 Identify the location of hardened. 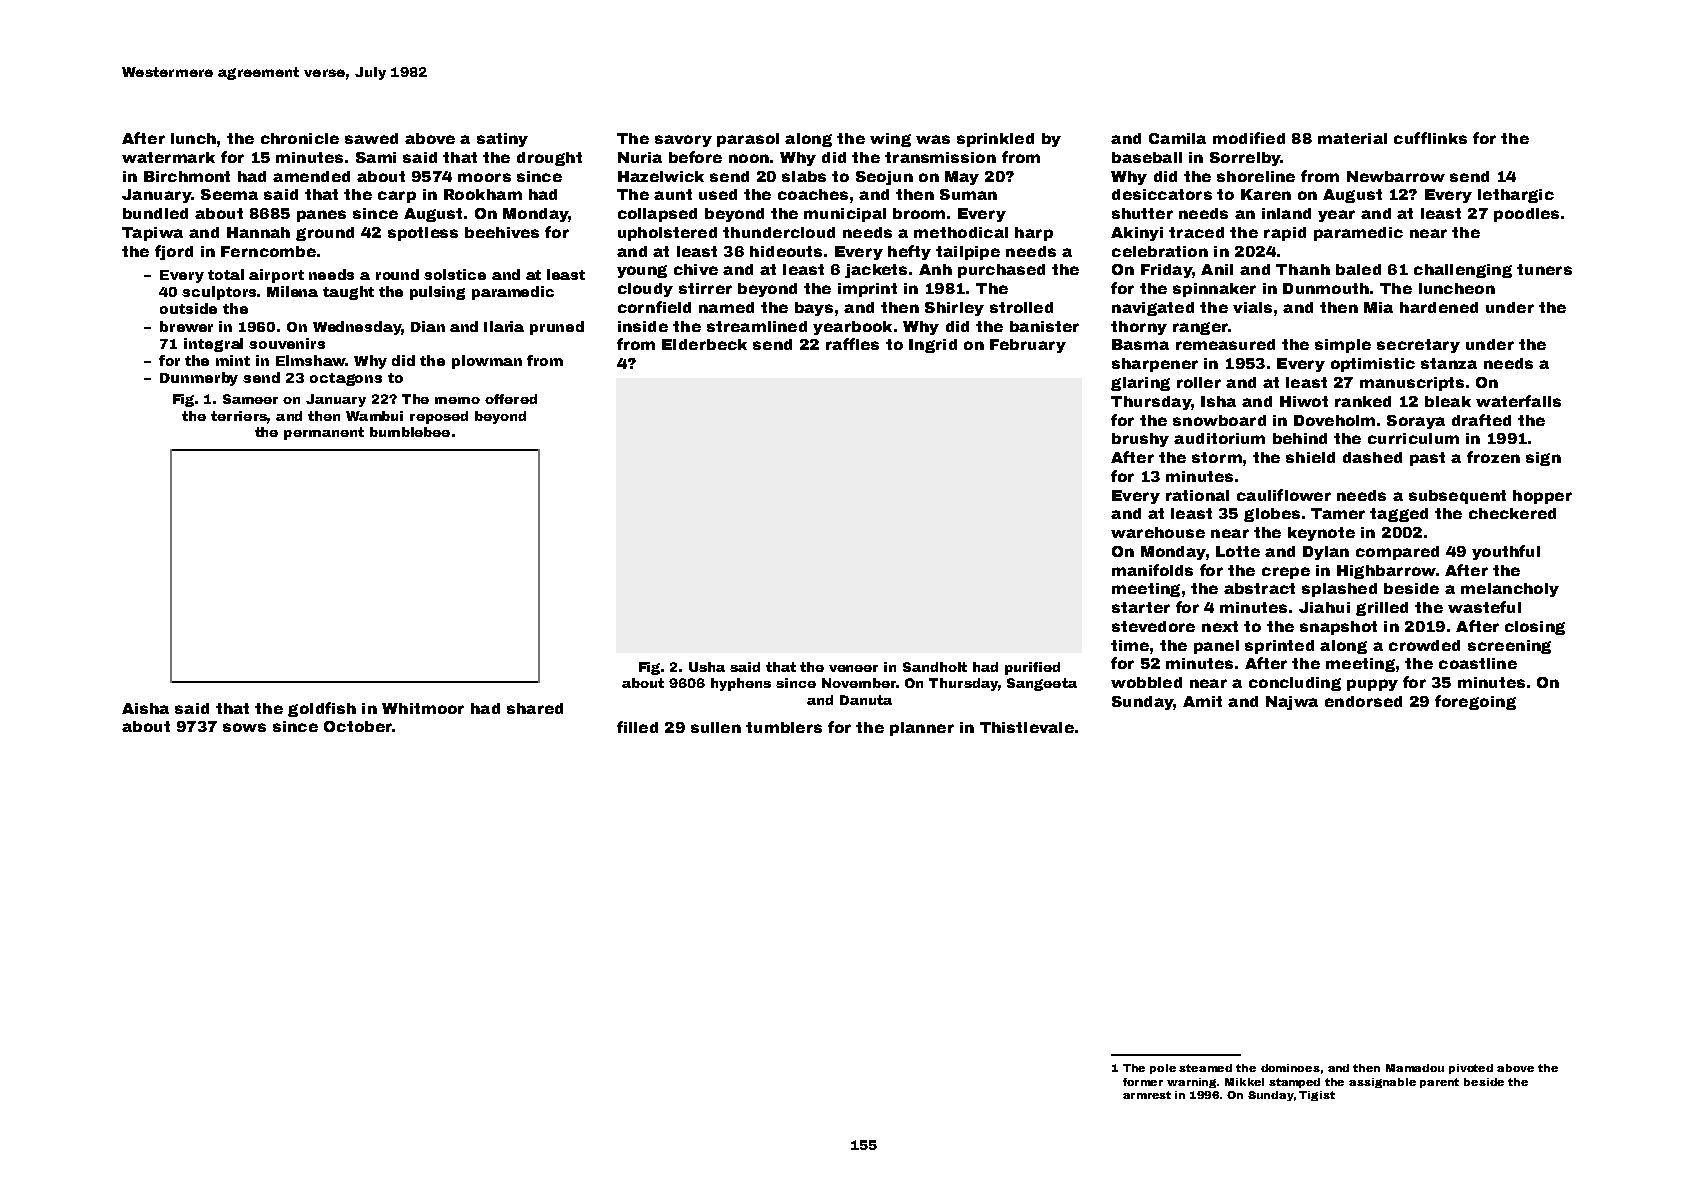
(1439, 307).
